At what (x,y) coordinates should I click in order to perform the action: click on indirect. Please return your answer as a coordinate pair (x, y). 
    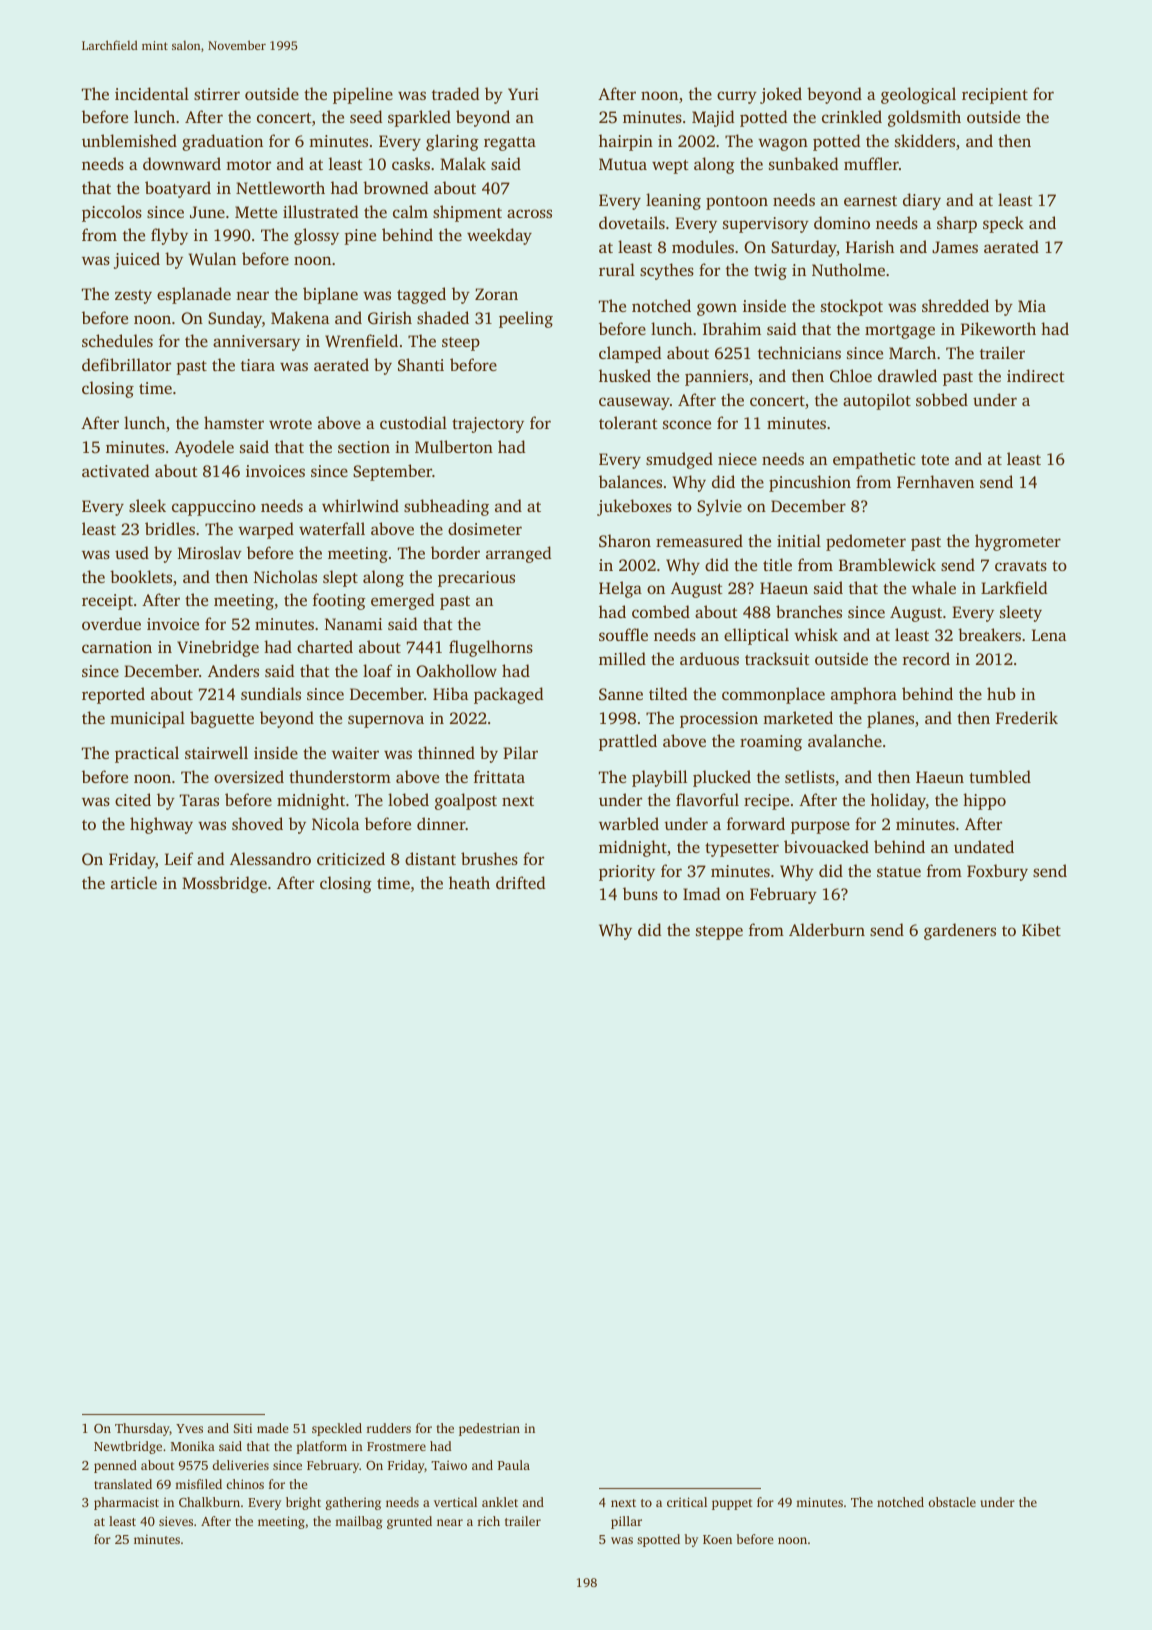
    Looking at the image, I should click on (1036, 375).
